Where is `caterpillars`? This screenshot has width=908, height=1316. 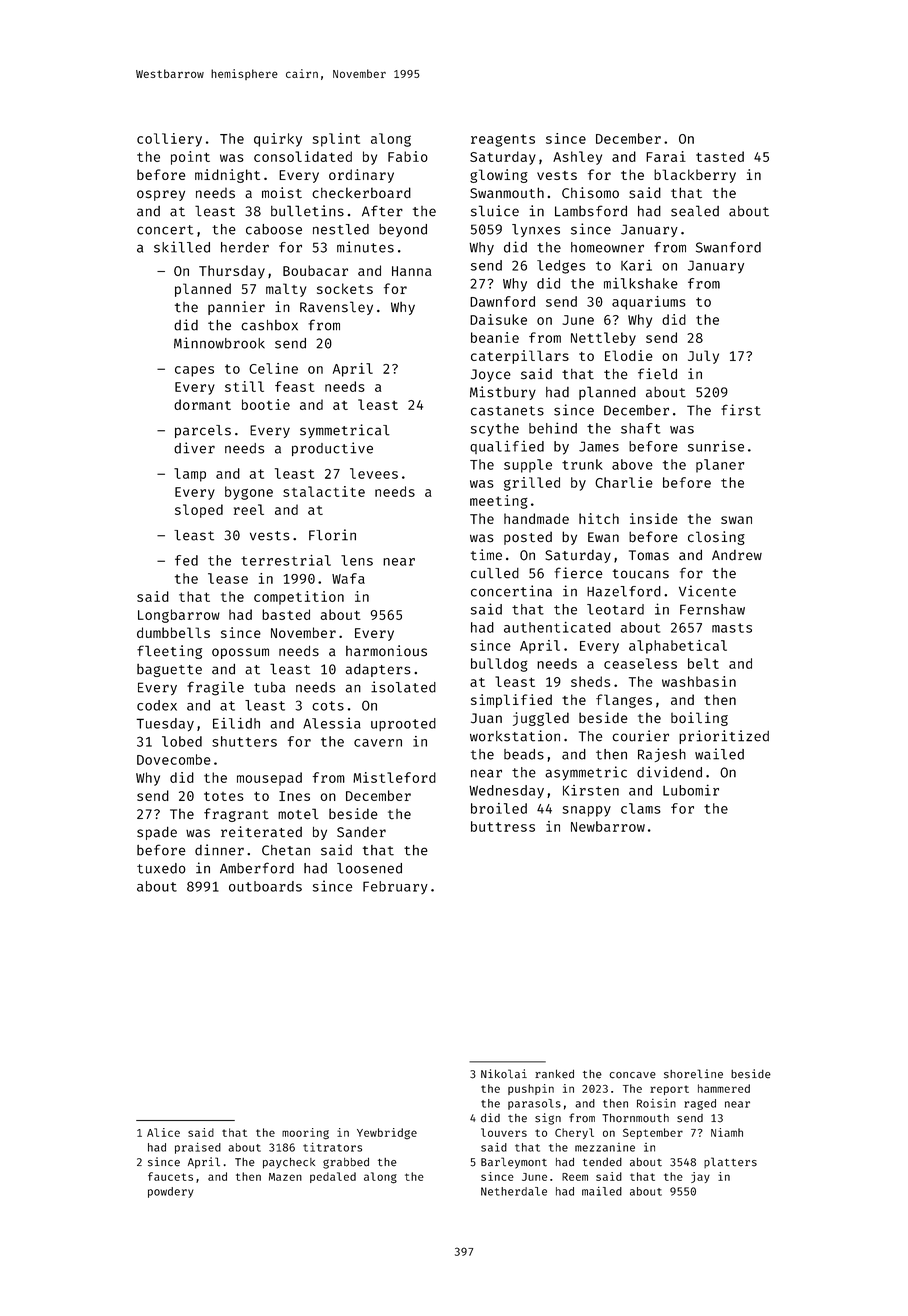
caterpillars is located at coordinates (520, 357).
